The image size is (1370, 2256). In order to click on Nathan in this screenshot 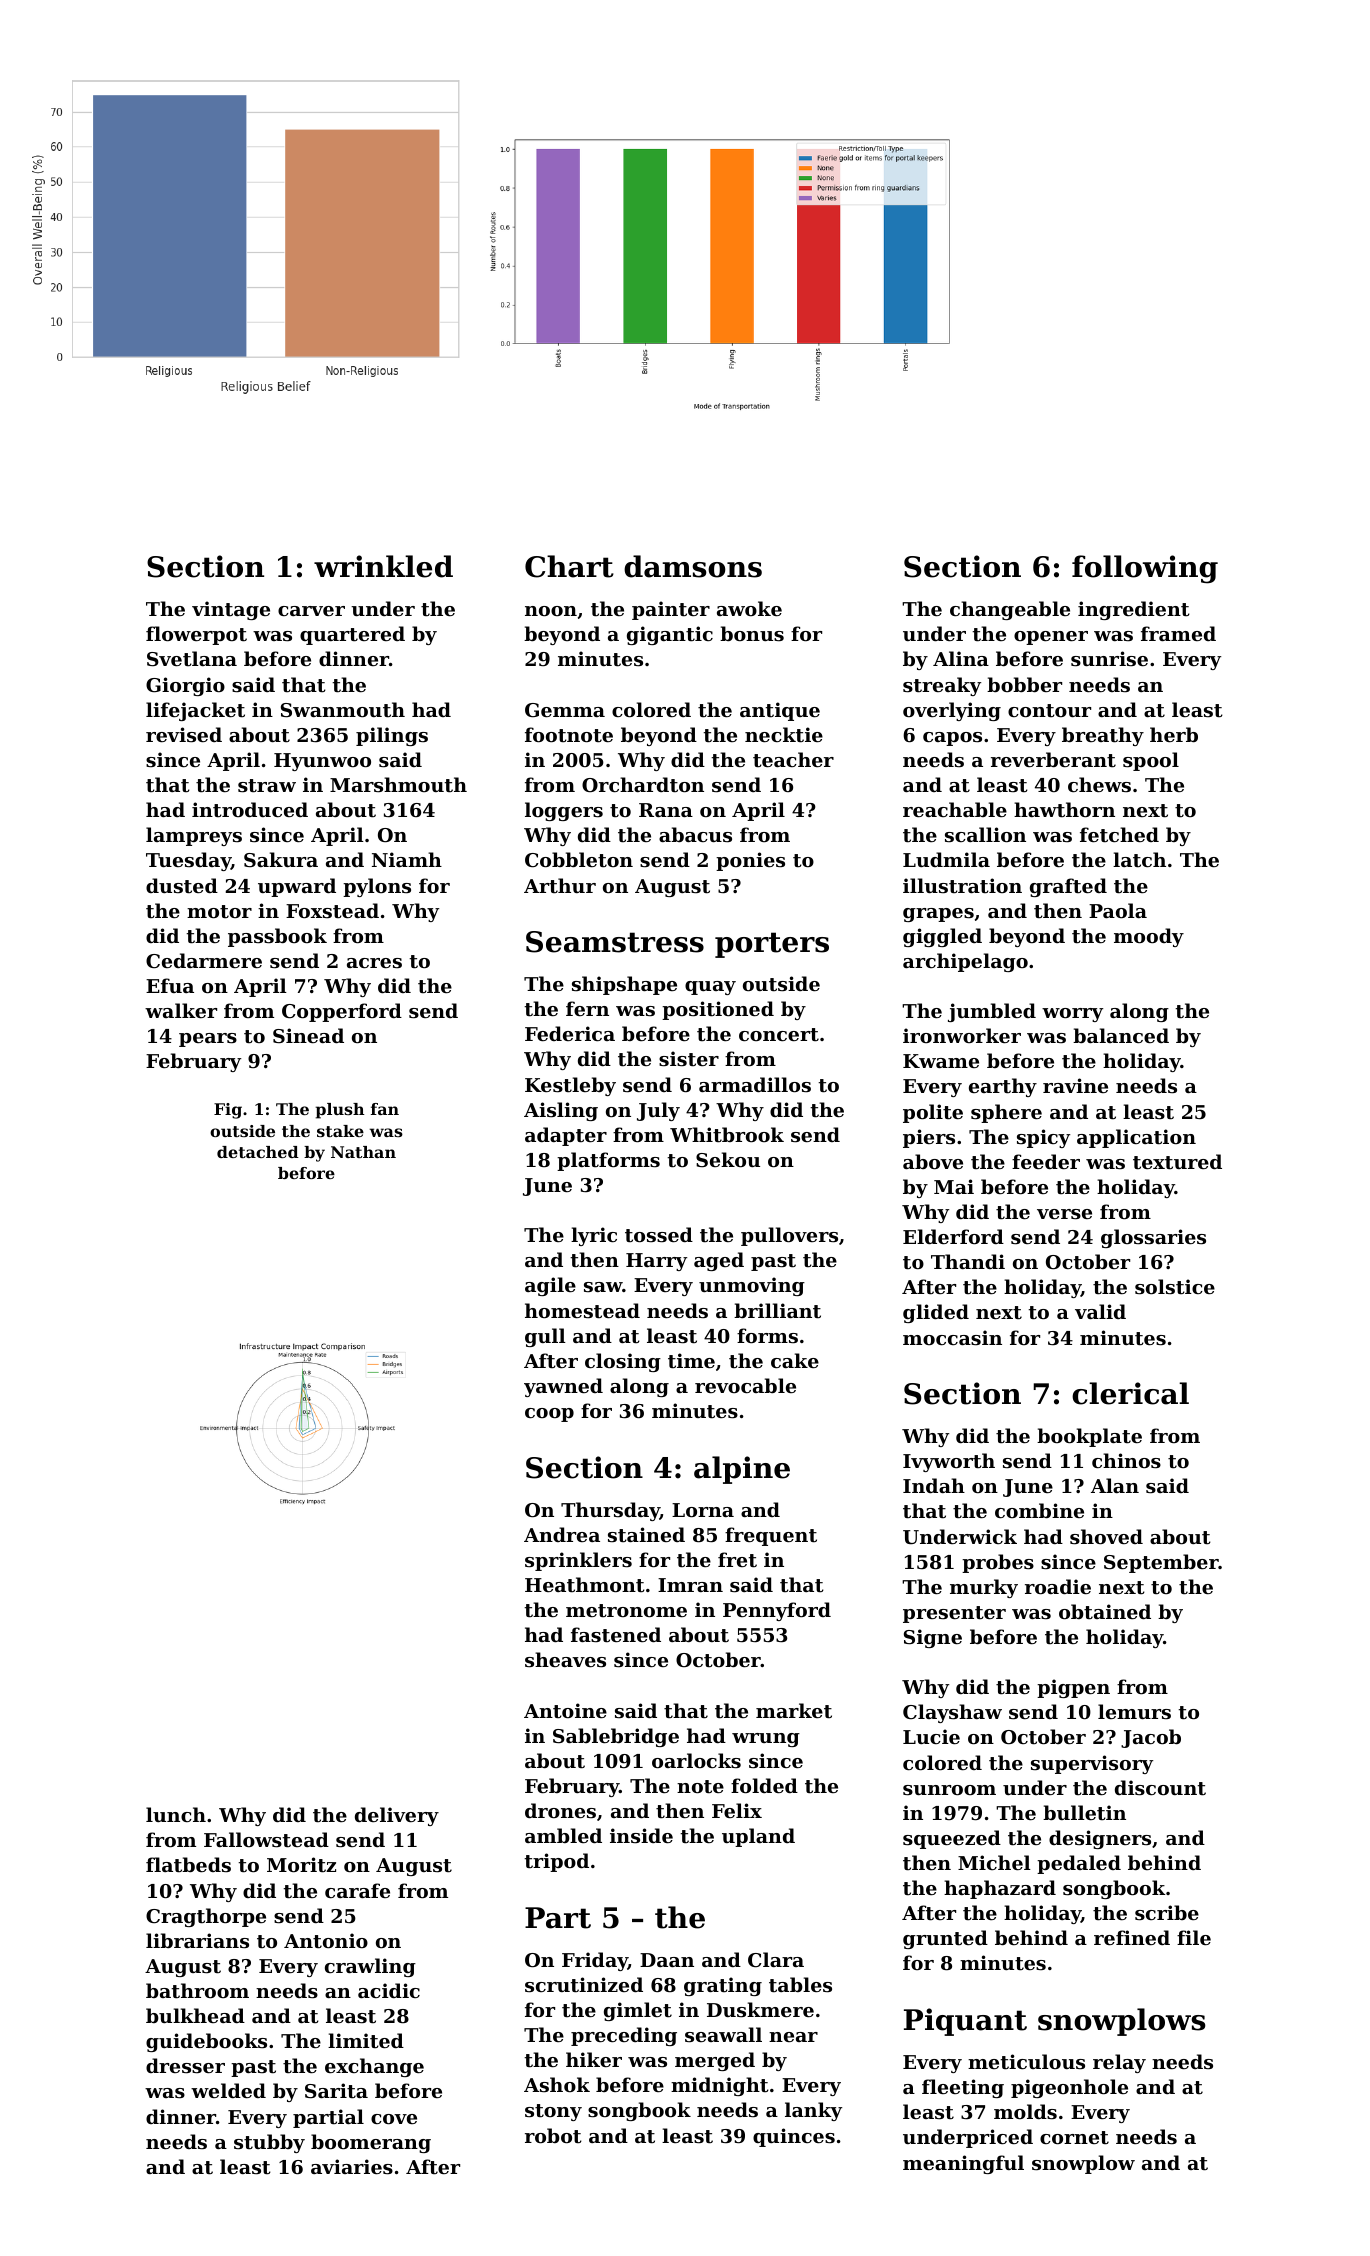, I will do `click(363, 1152)`.
